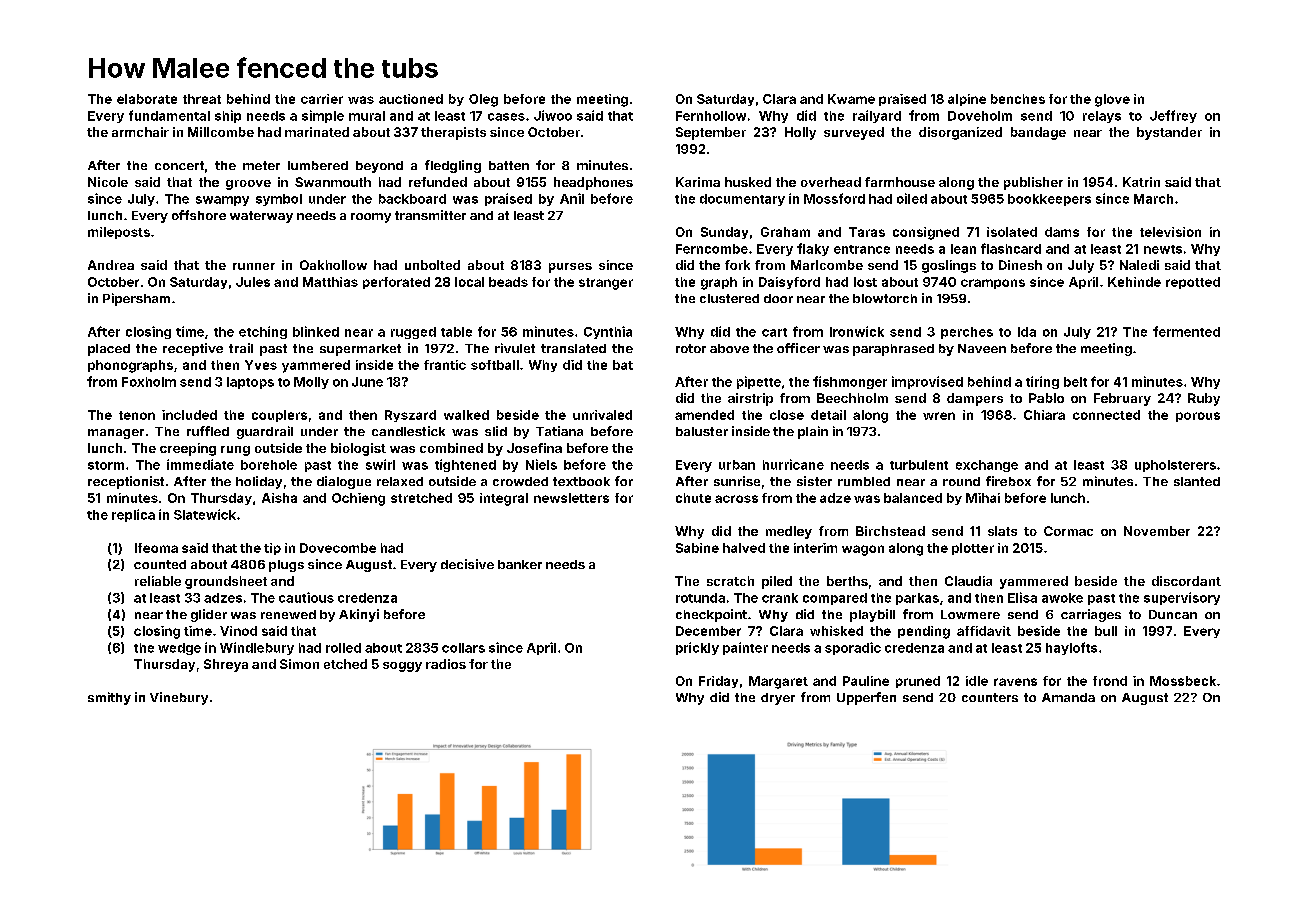 The image size is (1308, 924). I want to click on glove, so click(1112, 100).
